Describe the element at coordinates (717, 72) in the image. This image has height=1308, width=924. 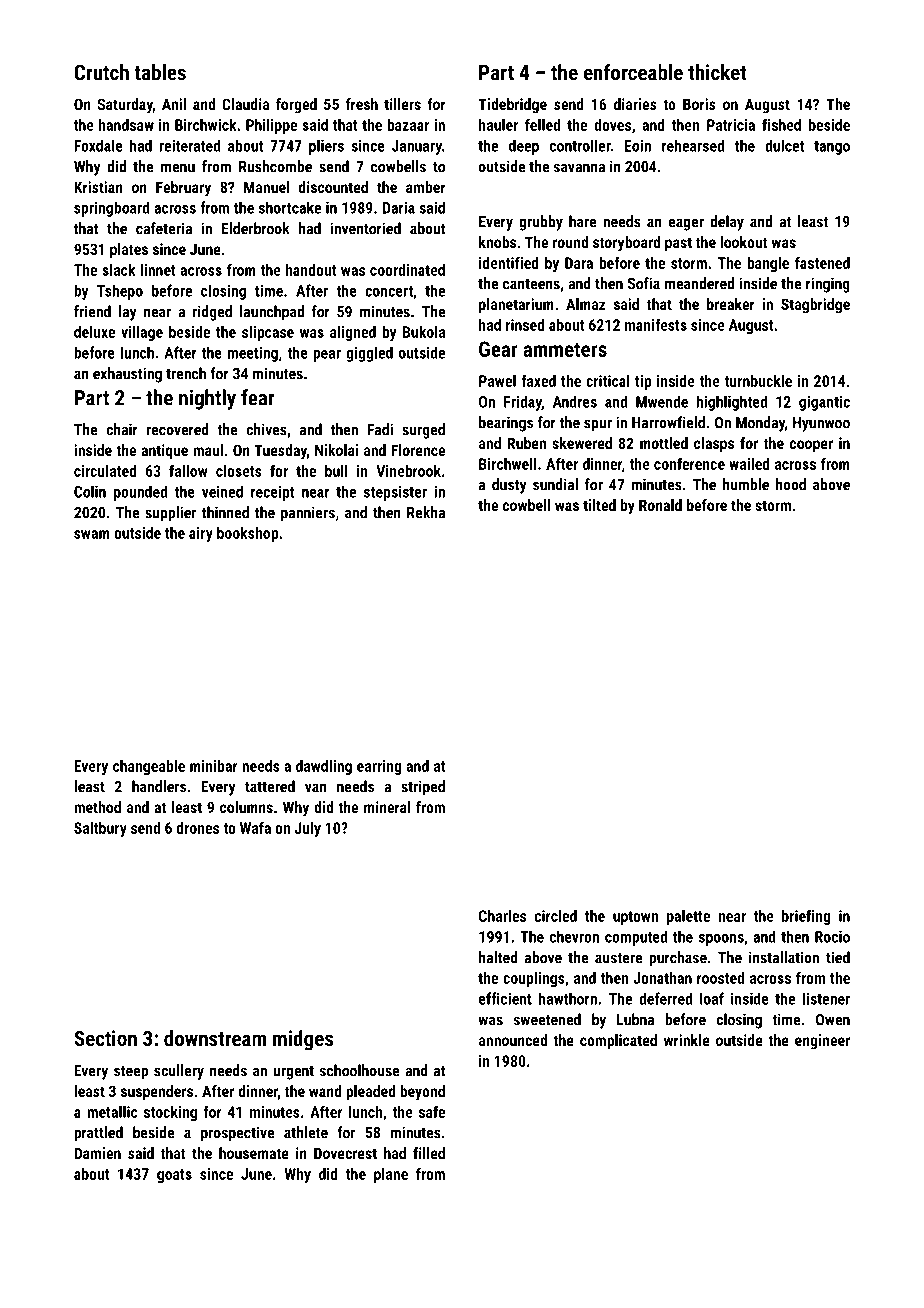
I see `thicket` at that location.
